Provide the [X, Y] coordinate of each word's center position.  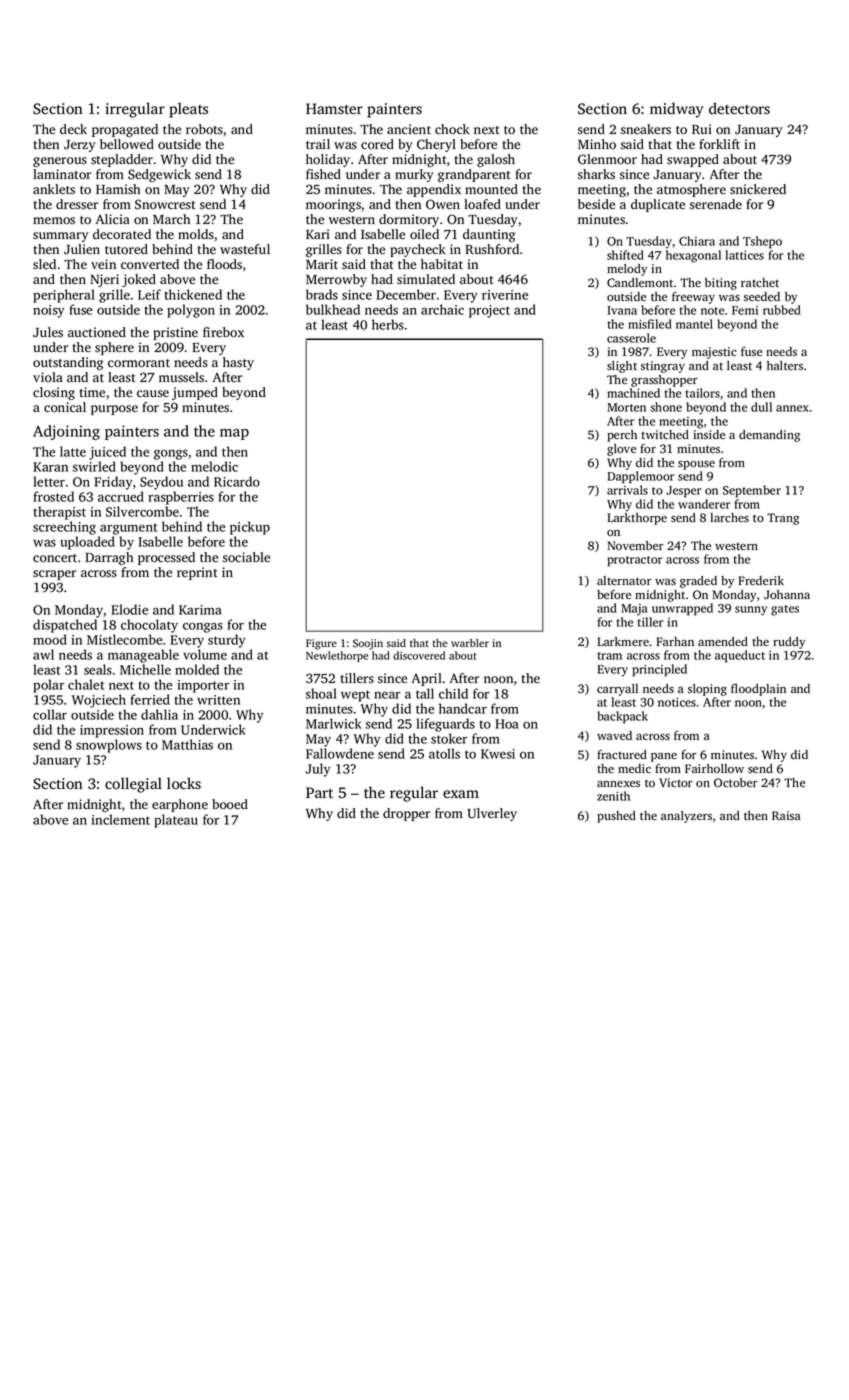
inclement [121, 819]
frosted [53, 496]
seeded [762, 297]
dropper [406, 814]
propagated [125, 130]
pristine [175, 333]
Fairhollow [714, 768]
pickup [250, 528]
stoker [449, 738]
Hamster [334, 109]
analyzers [686, 817]
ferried [150, 699]
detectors [739, 108]
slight [622, 367]
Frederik [761, 580]
